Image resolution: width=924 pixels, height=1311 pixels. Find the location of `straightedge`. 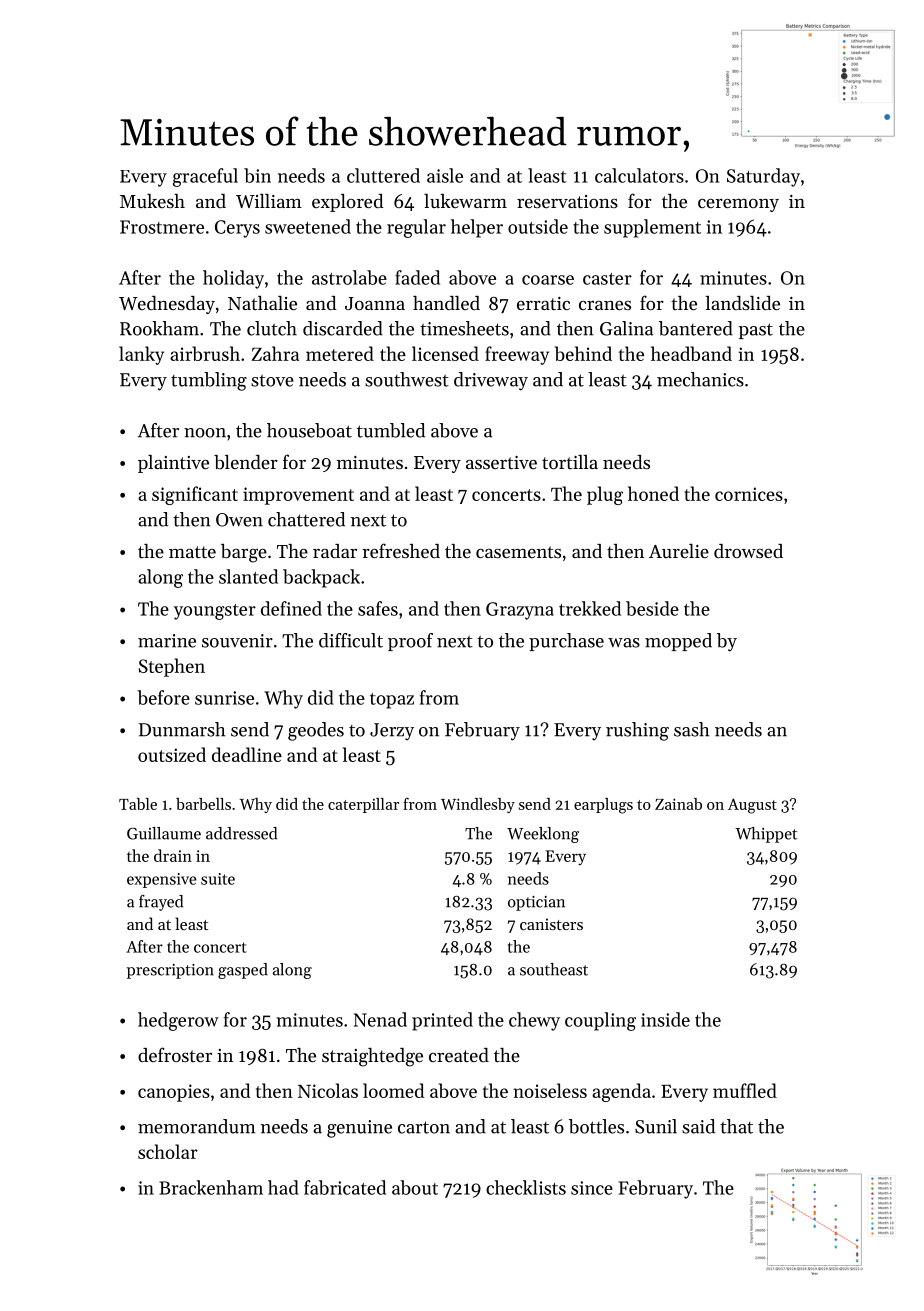

straightedge is located at coordinates (372, 1057).
